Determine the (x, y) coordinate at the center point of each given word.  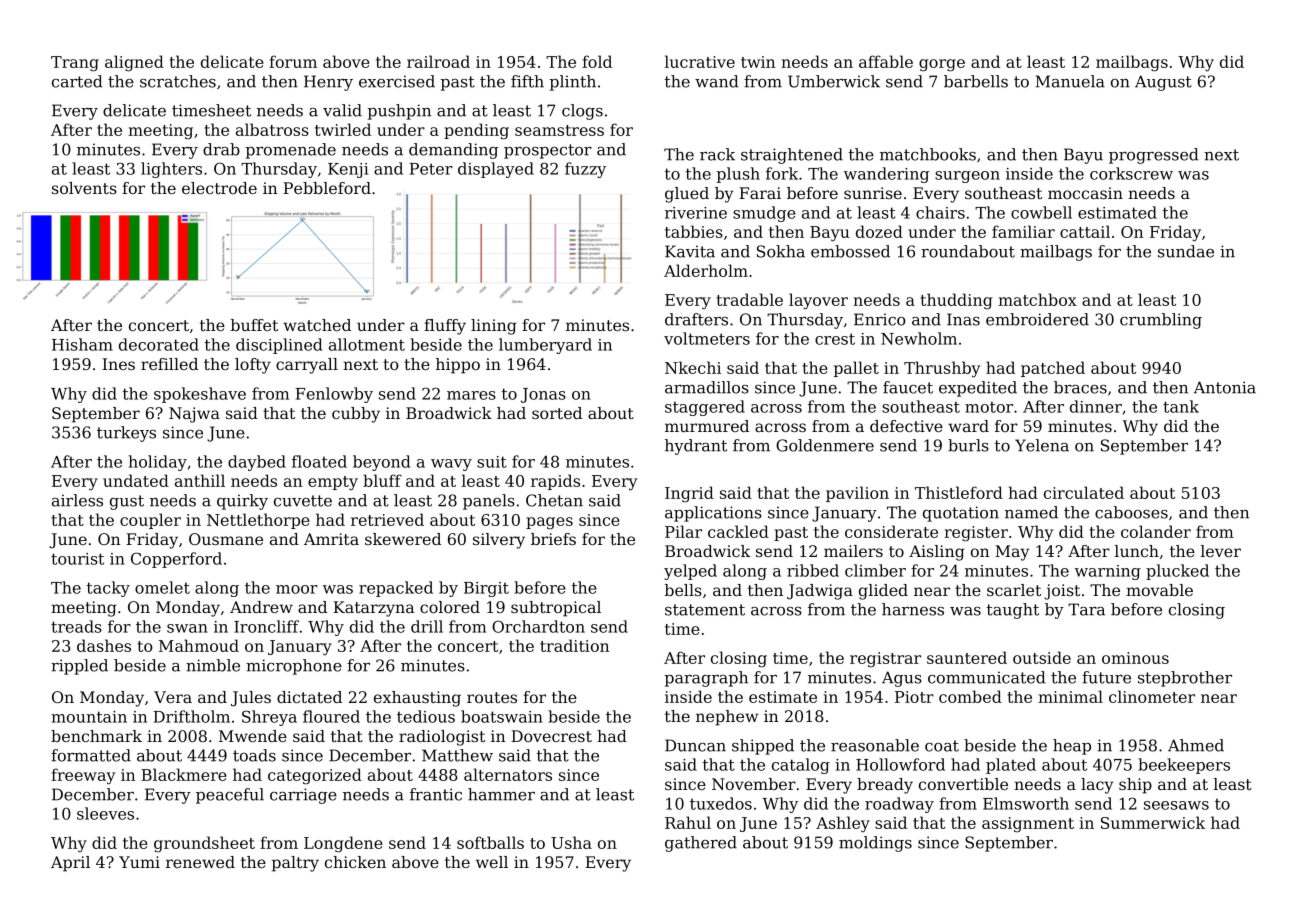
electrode (219, 188)
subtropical (556, 609)
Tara (1086, 609)
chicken (355, 862)
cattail (1085, 231)
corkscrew (1131, 173)
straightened (792, 156)
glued (687, 195)
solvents (84, 188)
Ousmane (226, 539)
